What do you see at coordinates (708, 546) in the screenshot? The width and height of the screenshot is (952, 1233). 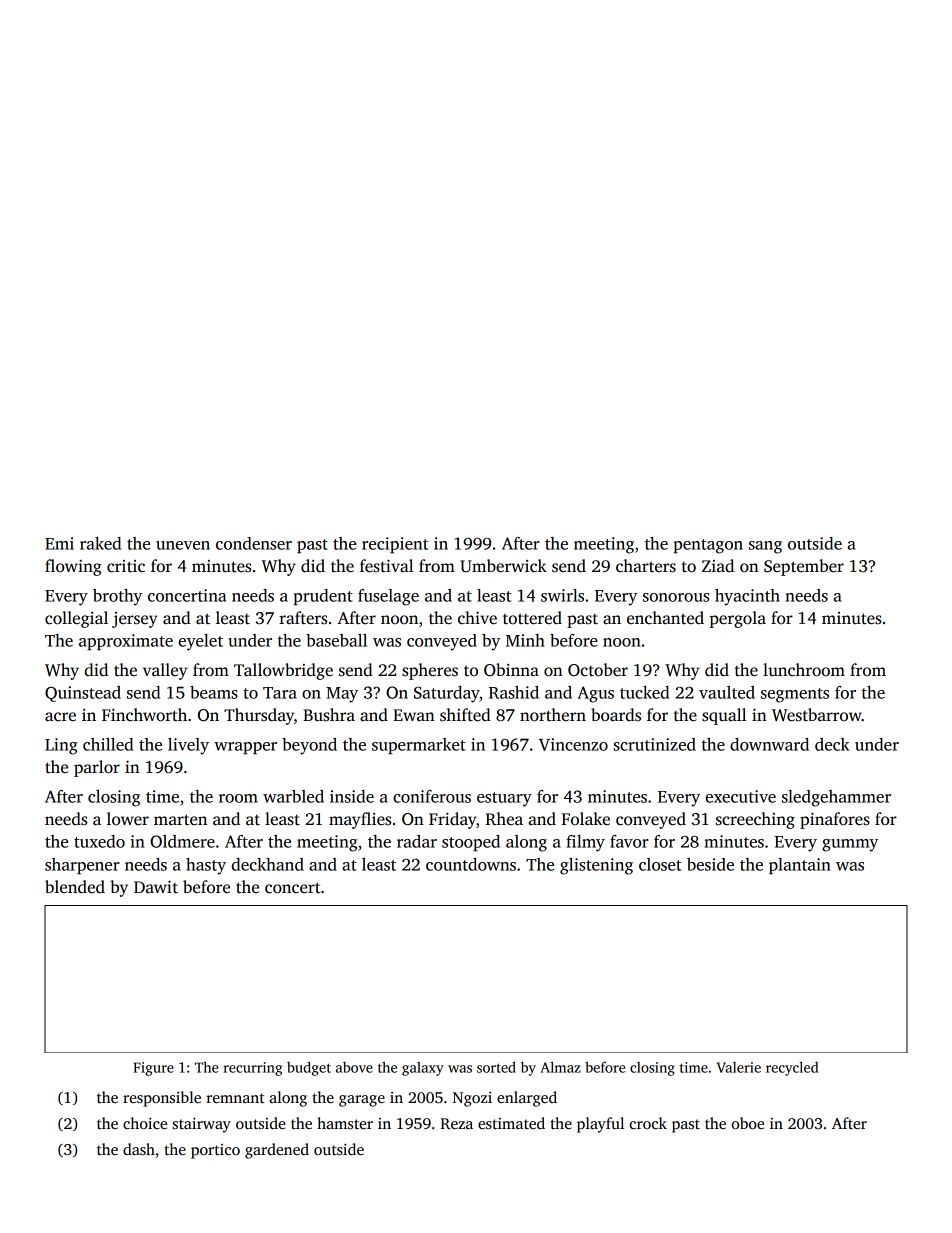 I see `pentagon` at bounding box center [708, 546].
